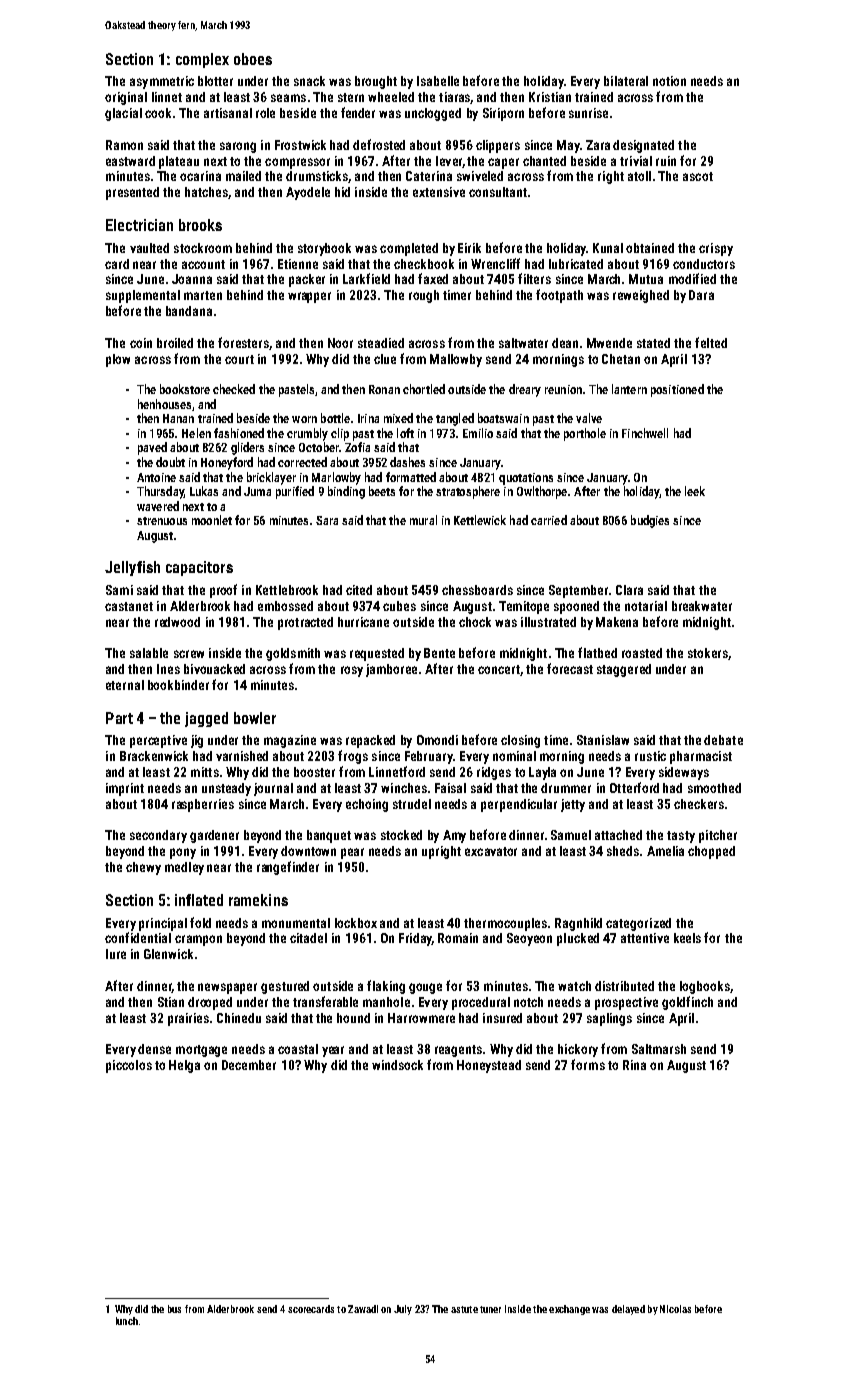 The height and width of the document is (1400, 849). What do you see at coordinates (174, 1309) in the document?
I see `bus` at bounding box center [174, 1309].
